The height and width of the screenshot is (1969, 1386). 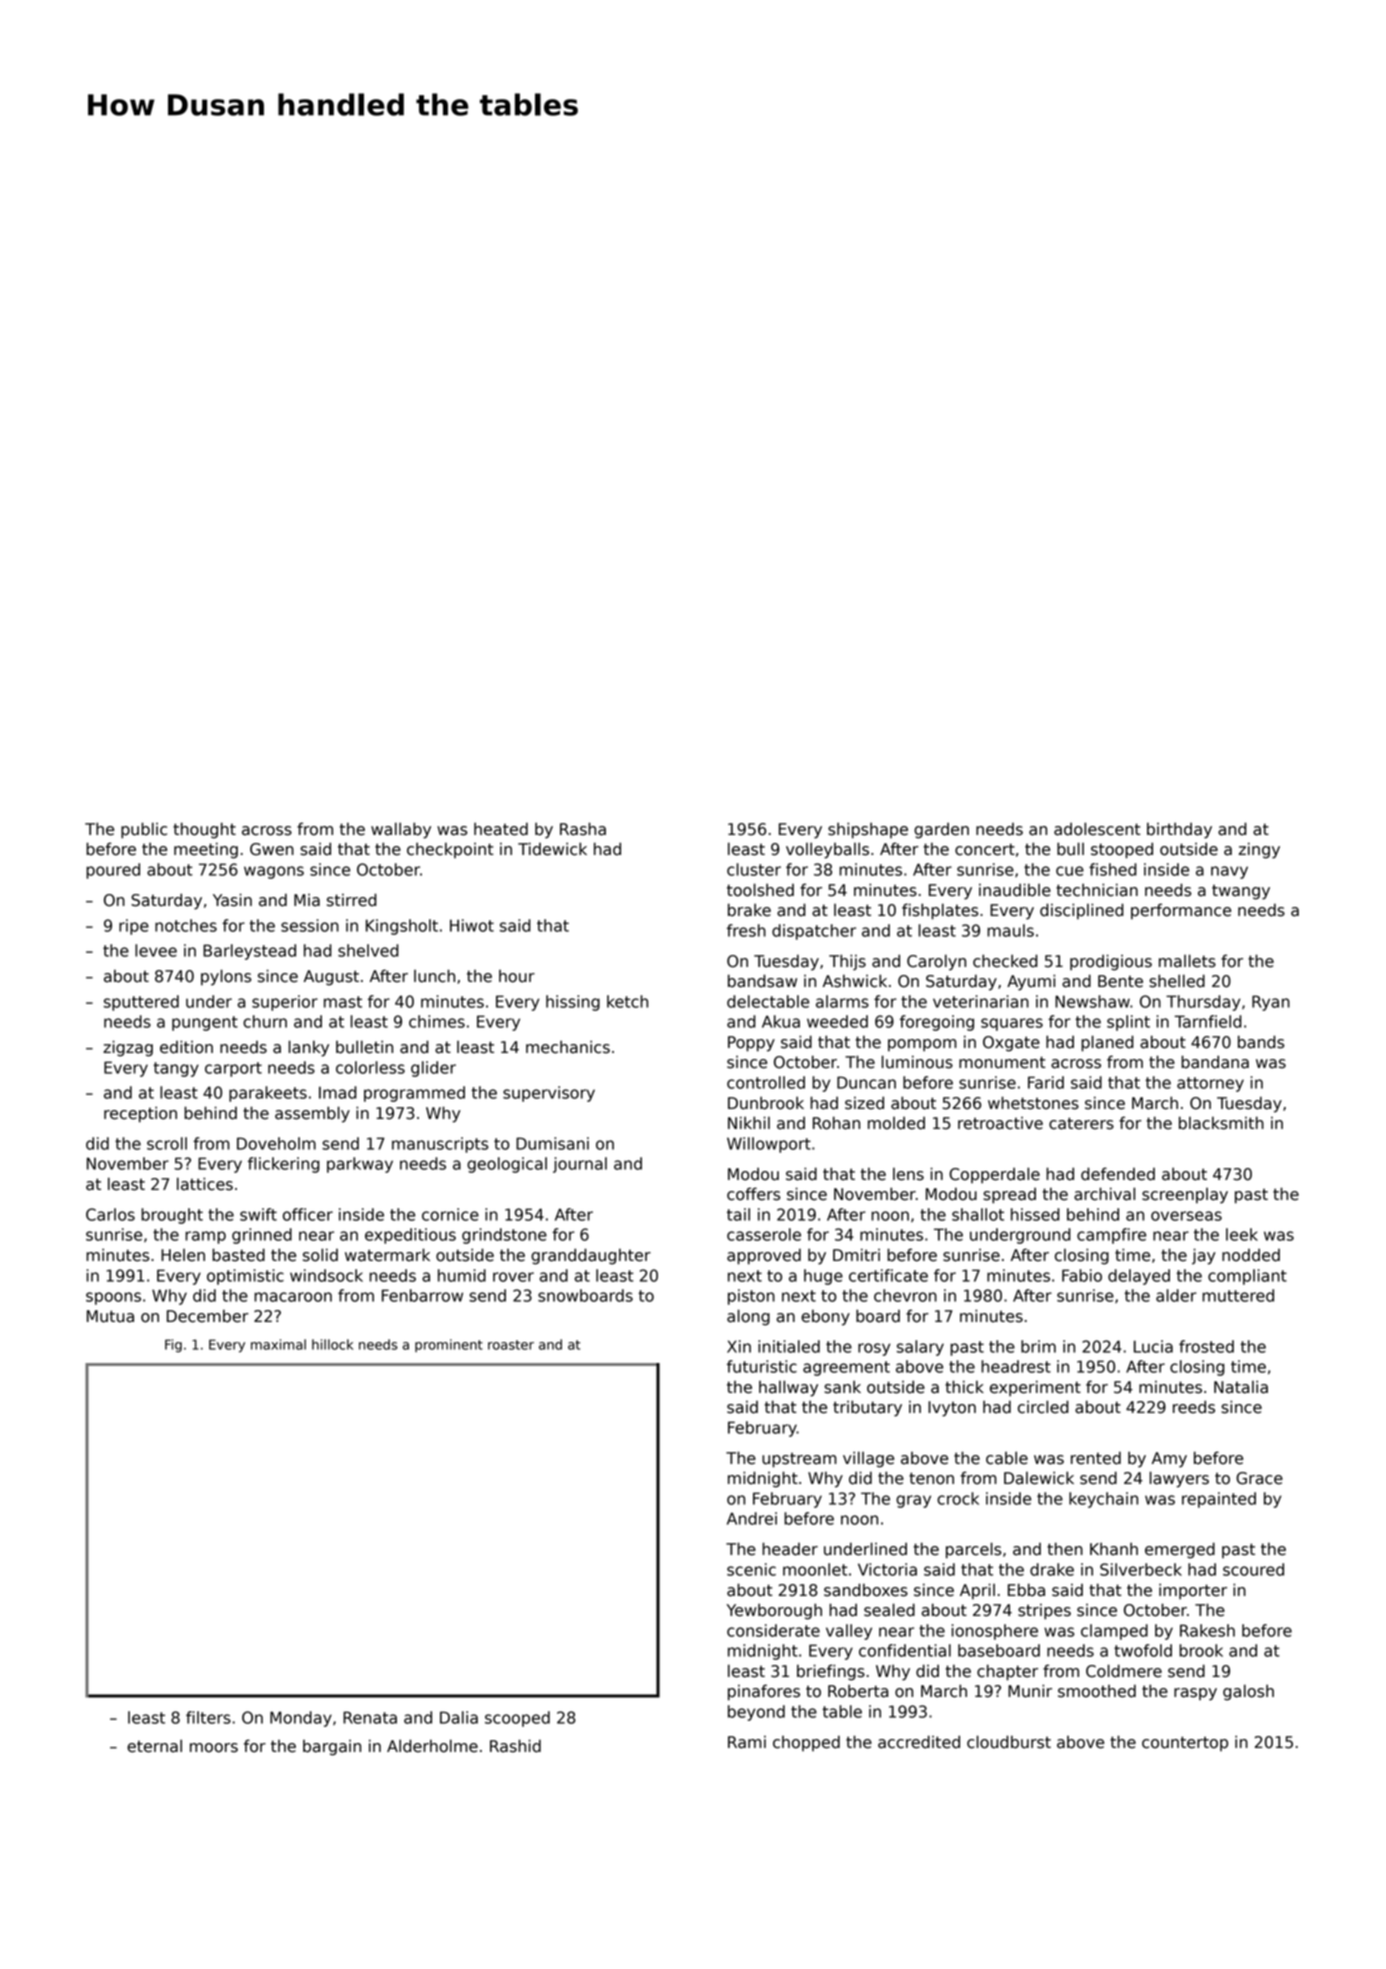 What do you see at coordinates (749, 910) in the screenshot?
I see `brake` at bounding box center [749, 910].
